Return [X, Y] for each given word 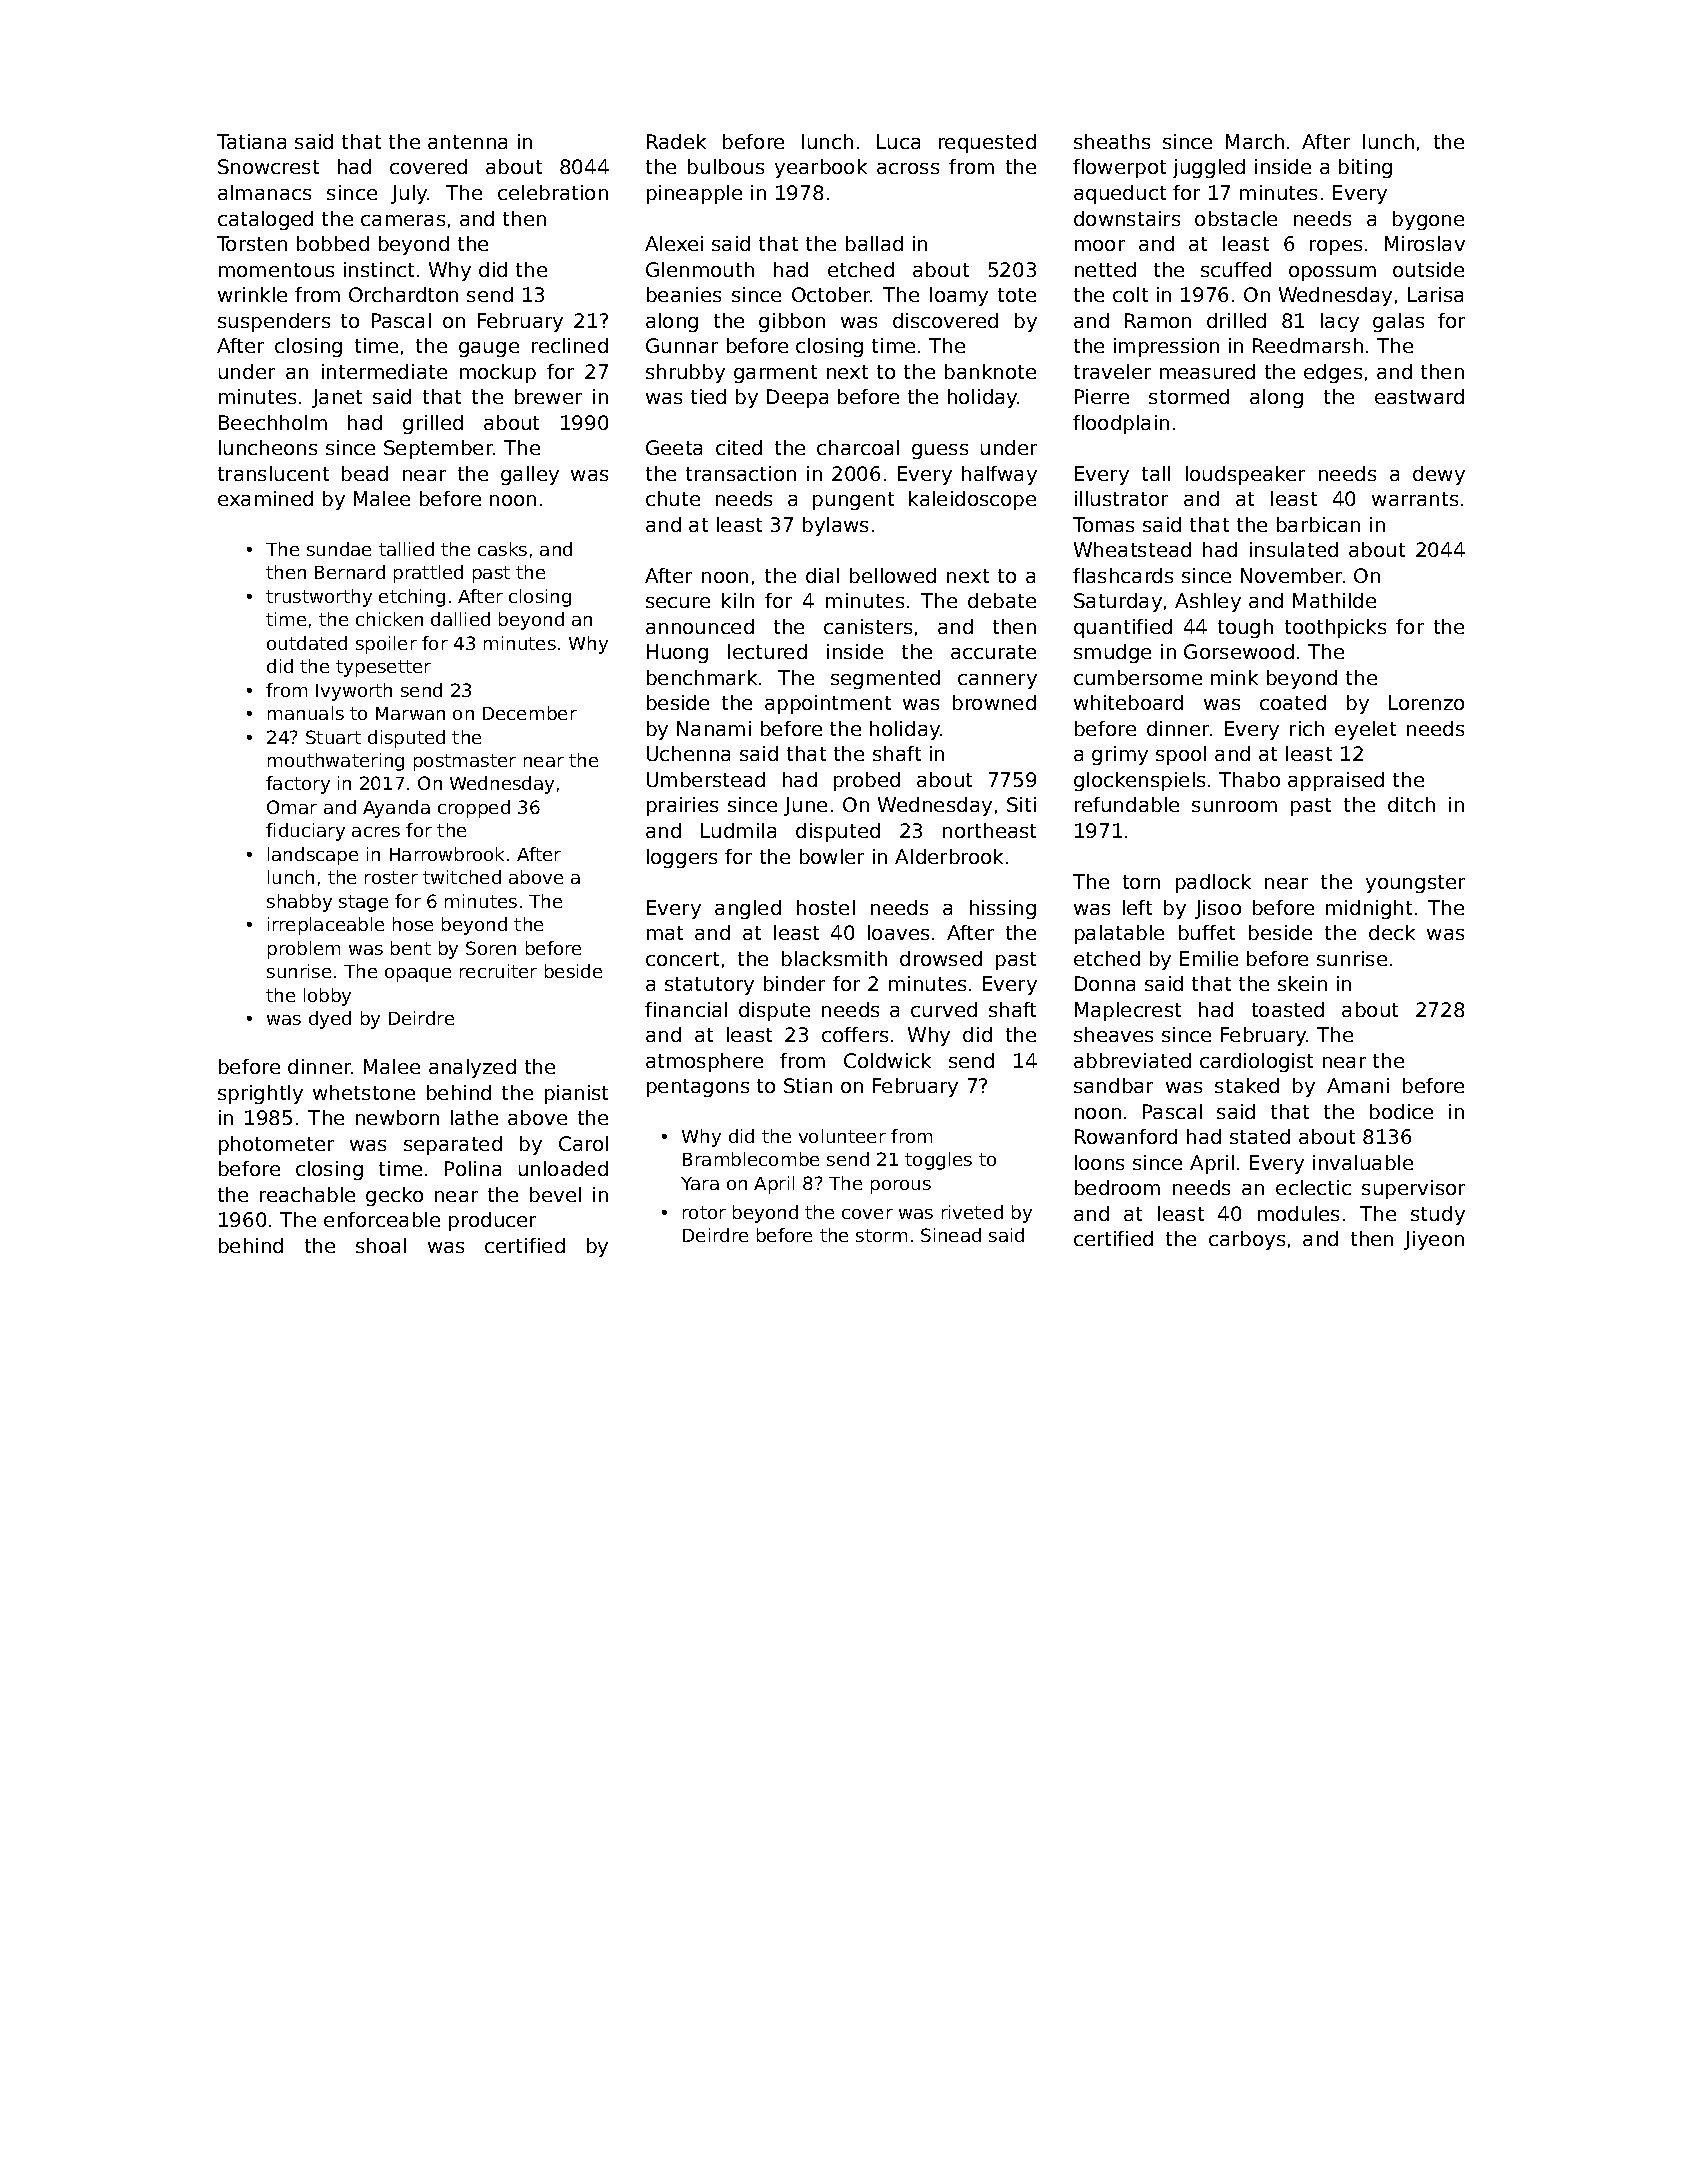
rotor [704, 1212]
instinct [379, 269]
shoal [381, 1245]
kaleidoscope [972, 500]
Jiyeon [1434, 1240]
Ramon [1158, 320]
